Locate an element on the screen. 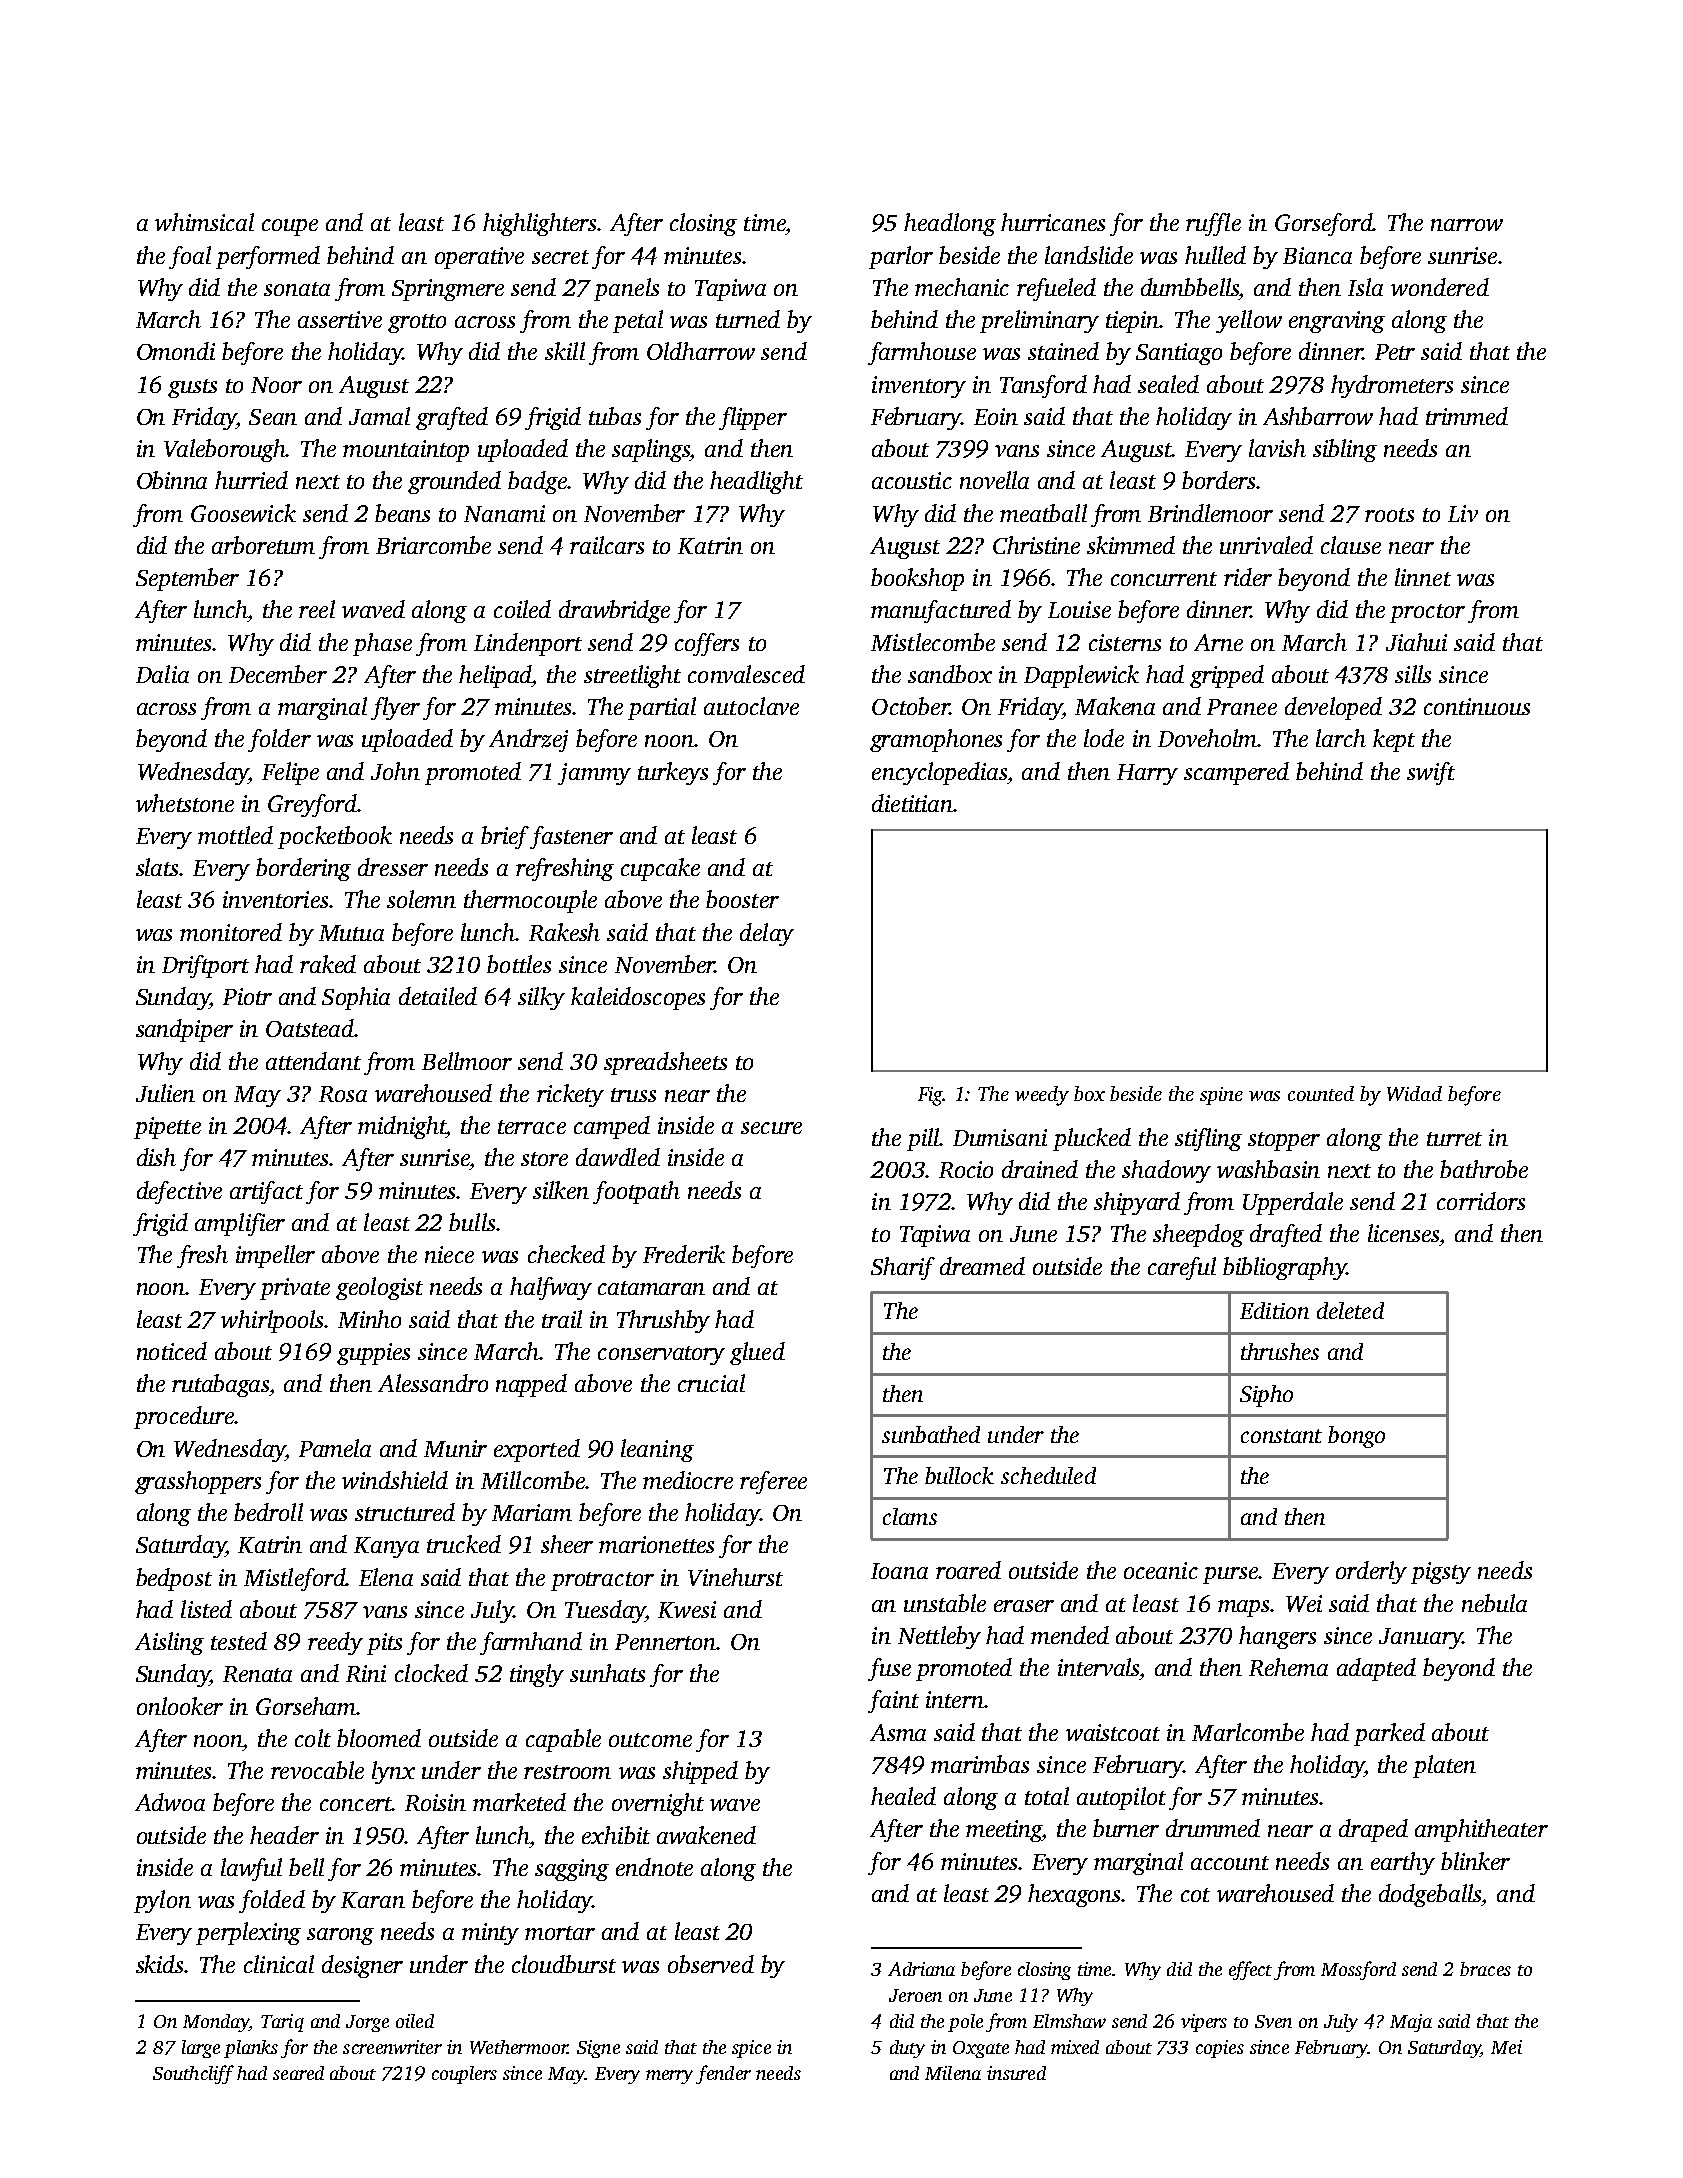 Image resolution: width=1683 pixels, height=2178 pixels. Obinna is located at coordinates (172, 480).
